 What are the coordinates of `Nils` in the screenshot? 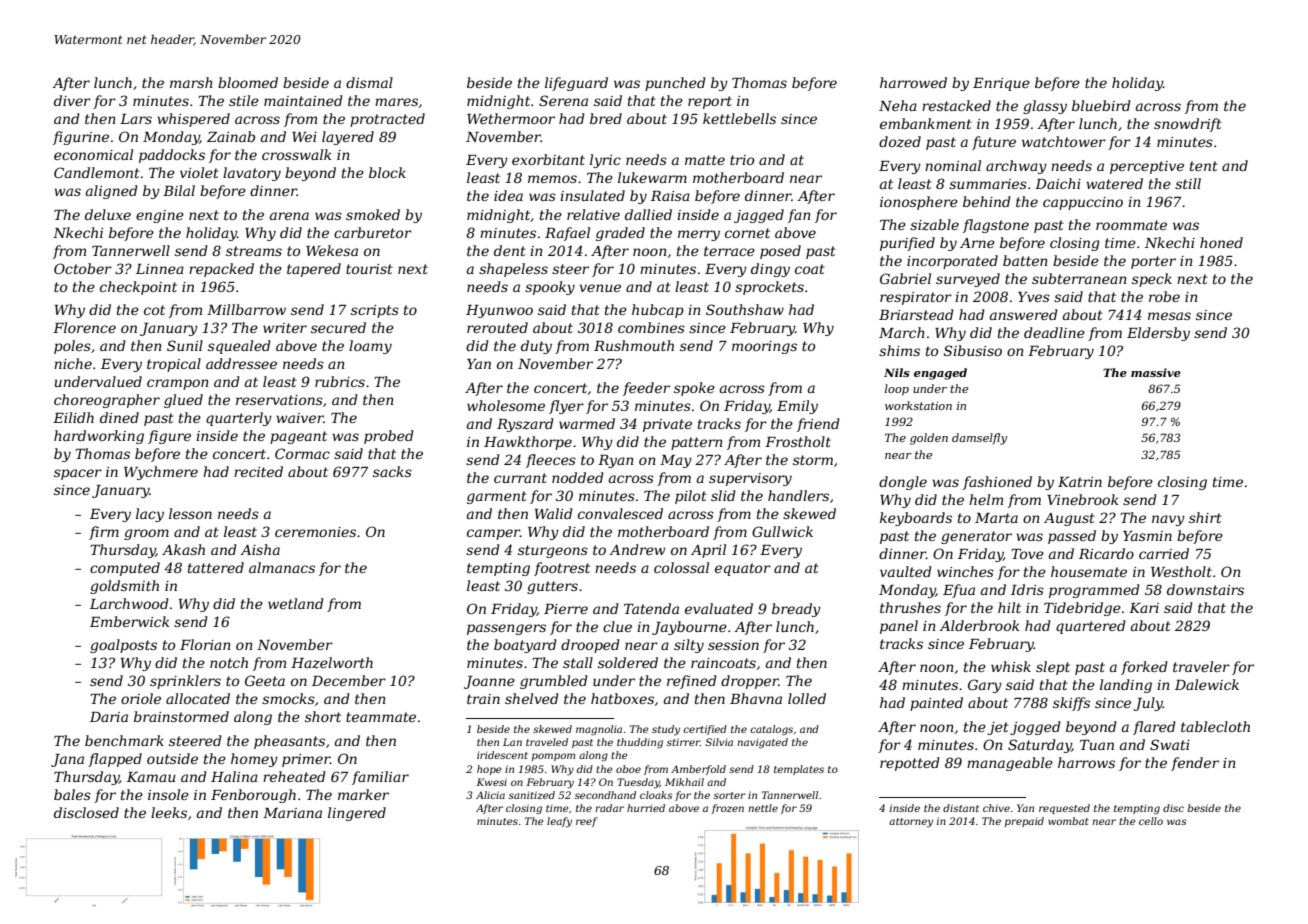 It's located at (897, 372).
